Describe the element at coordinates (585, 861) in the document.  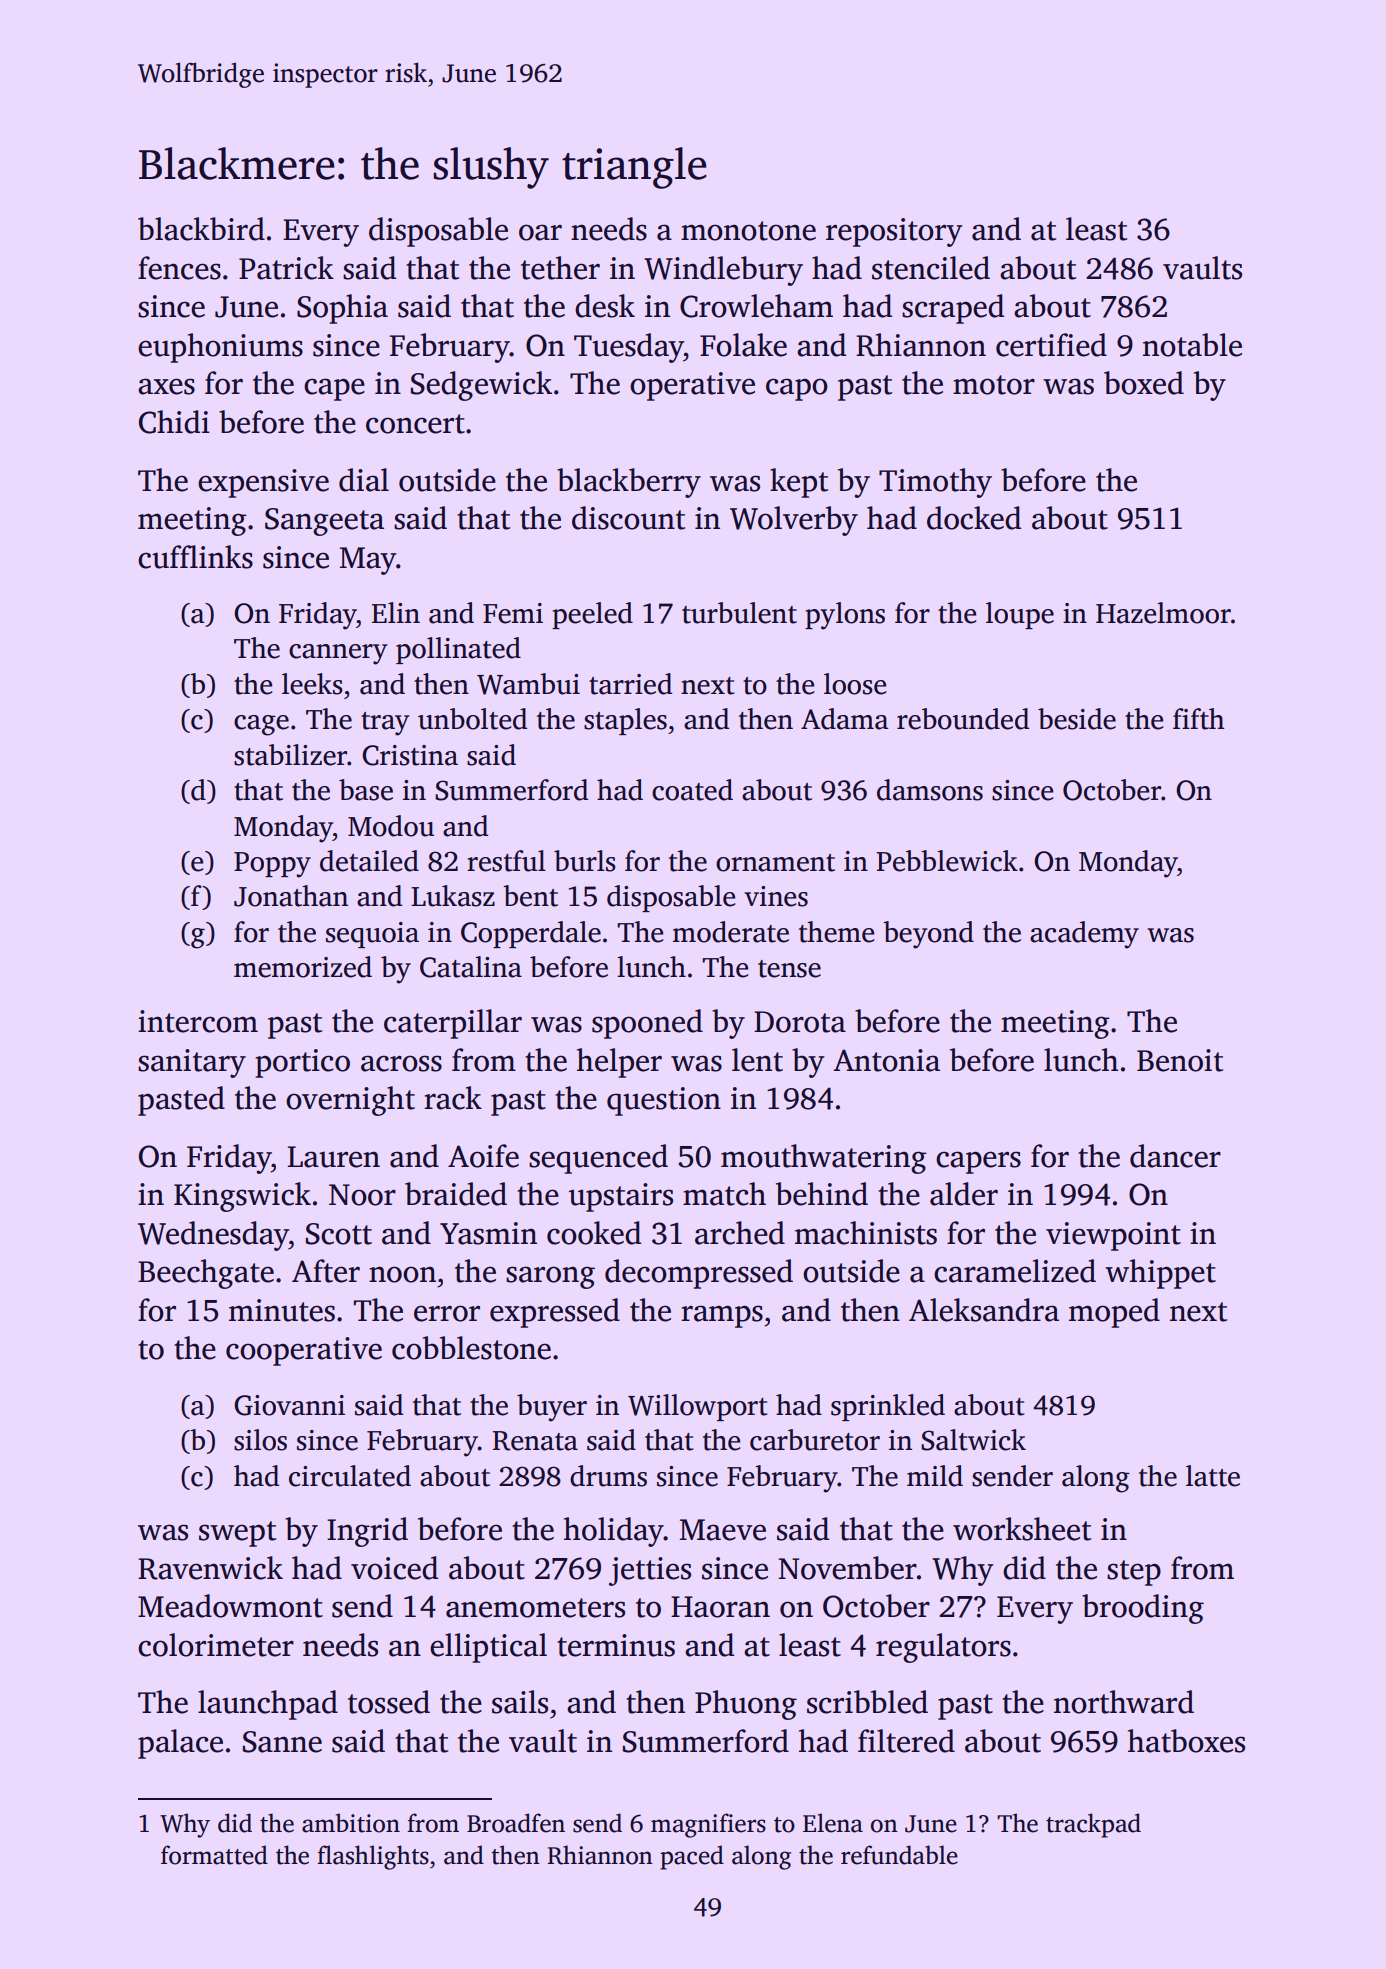
I see `burls` at that location.
